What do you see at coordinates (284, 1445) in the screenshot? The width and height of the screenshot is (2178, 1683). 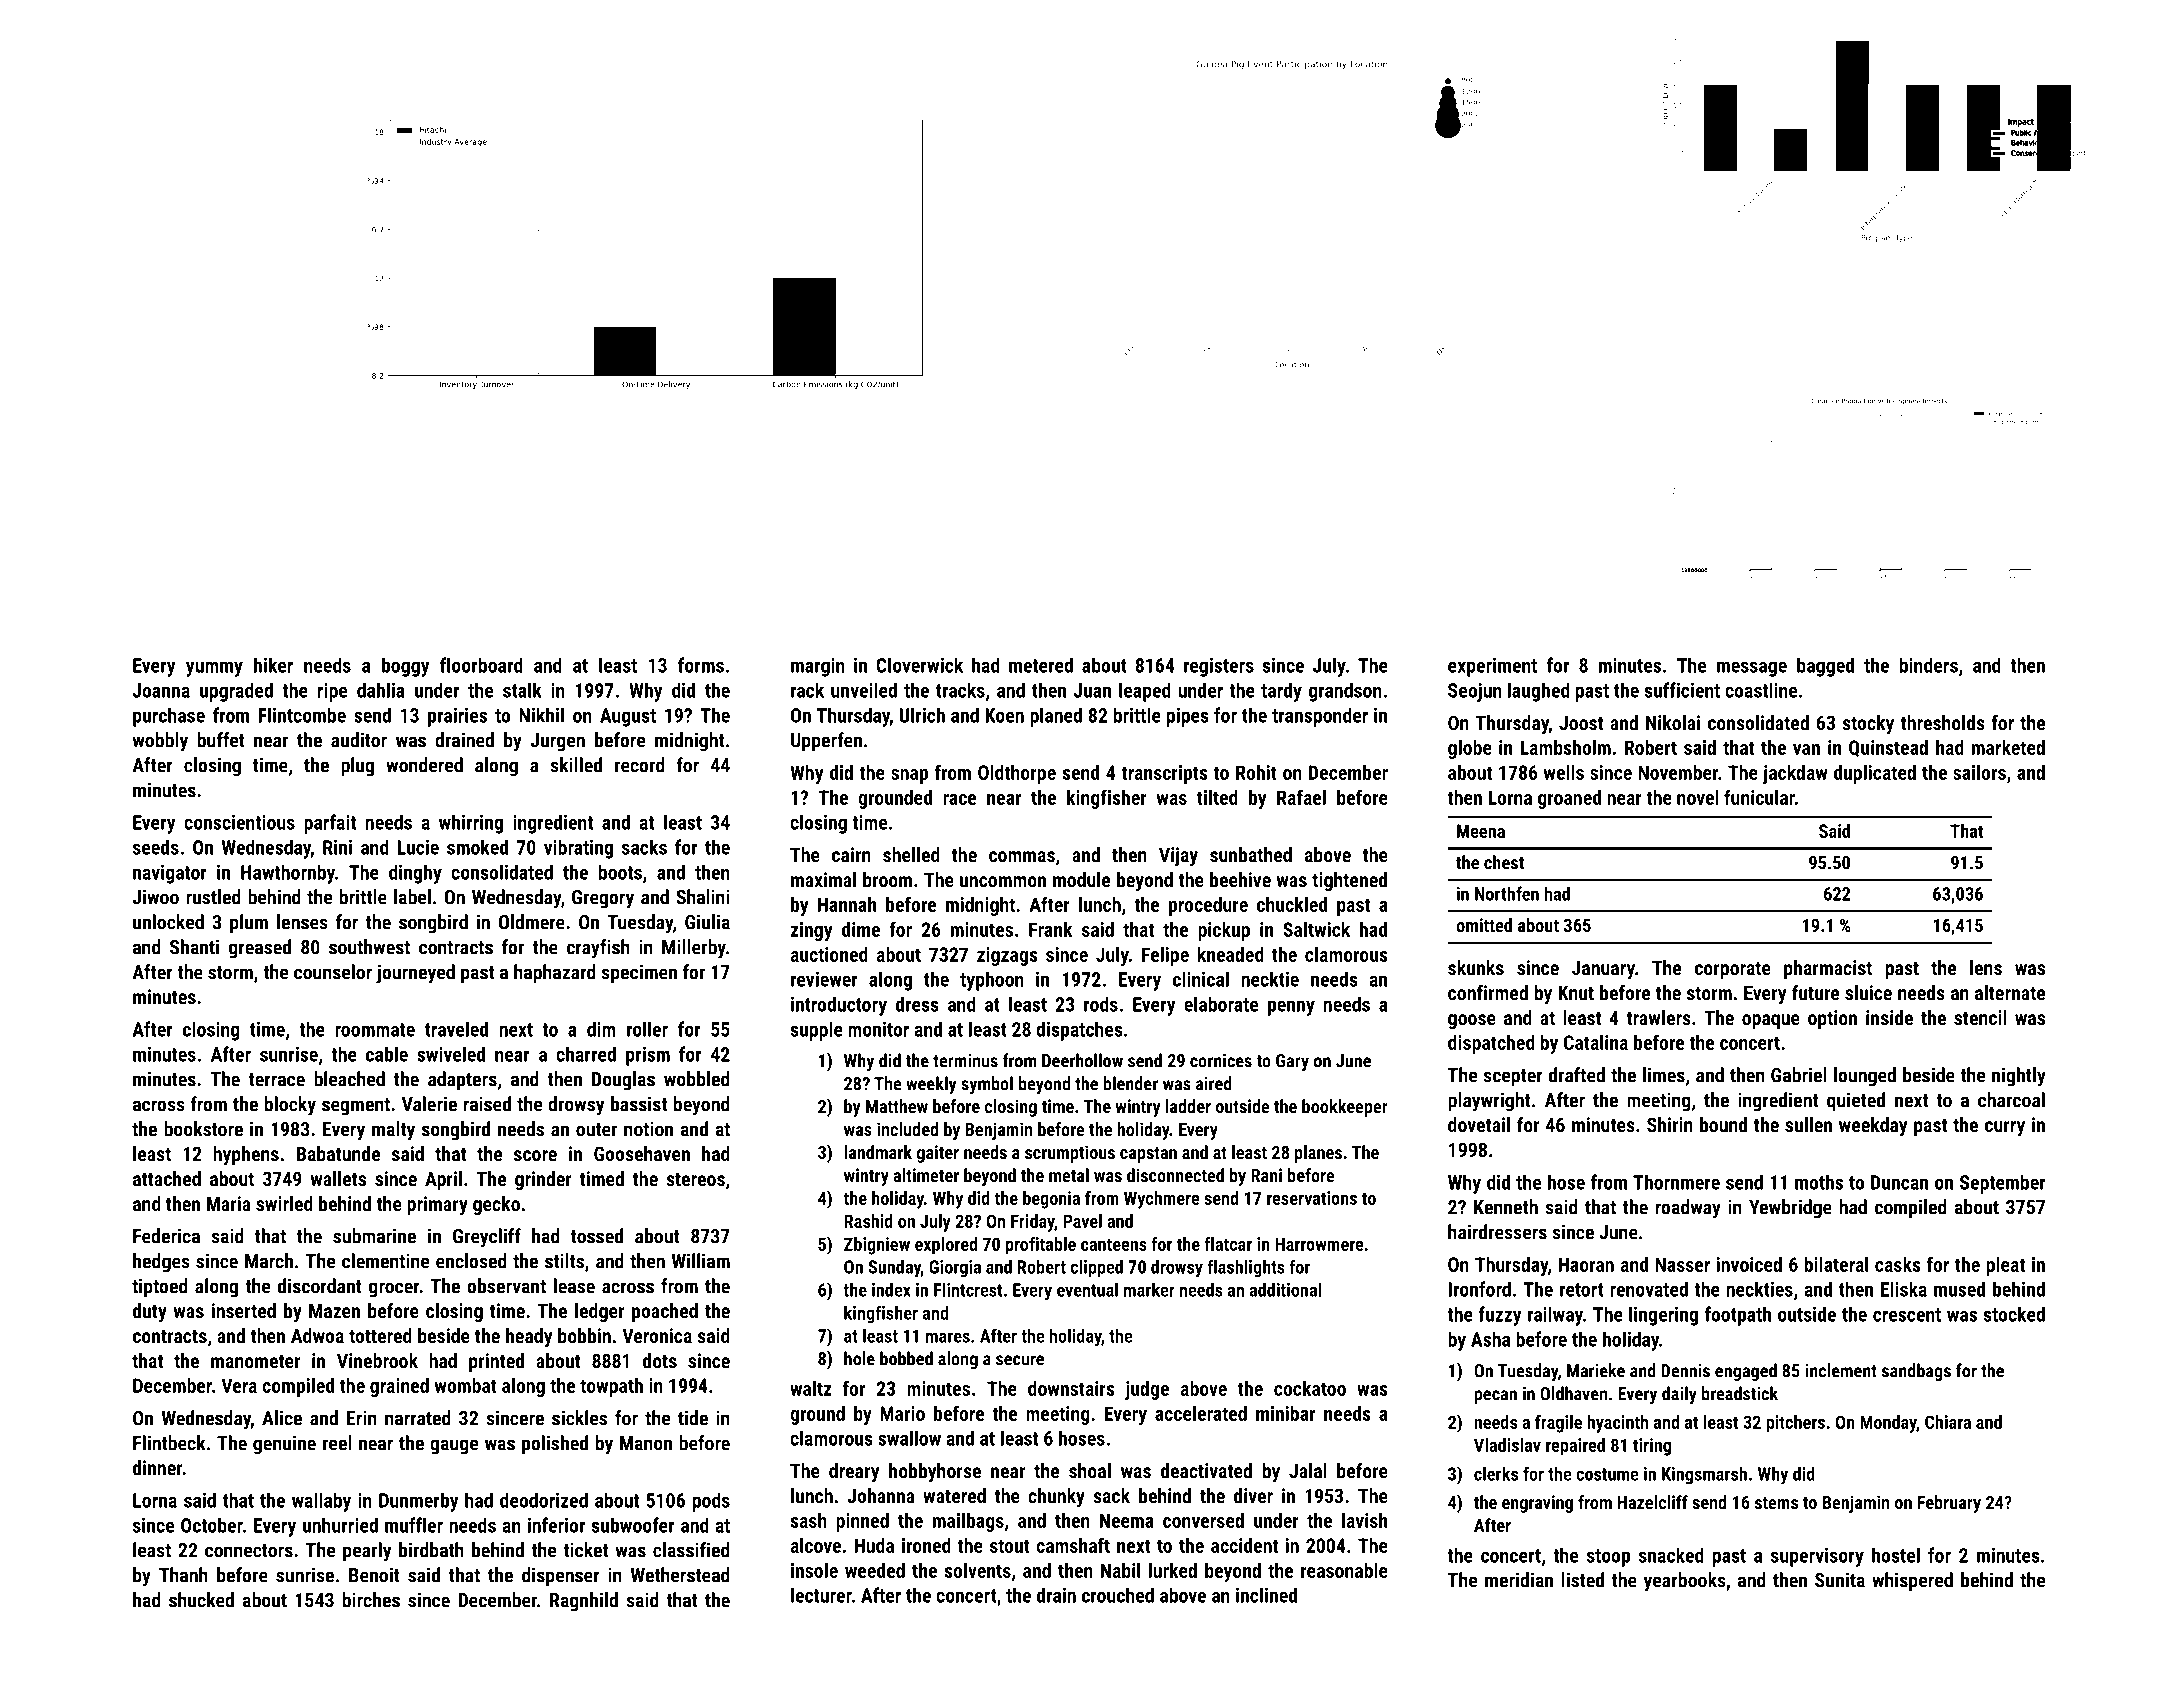 I see `genuine` at bounding box center [284, 1445].
